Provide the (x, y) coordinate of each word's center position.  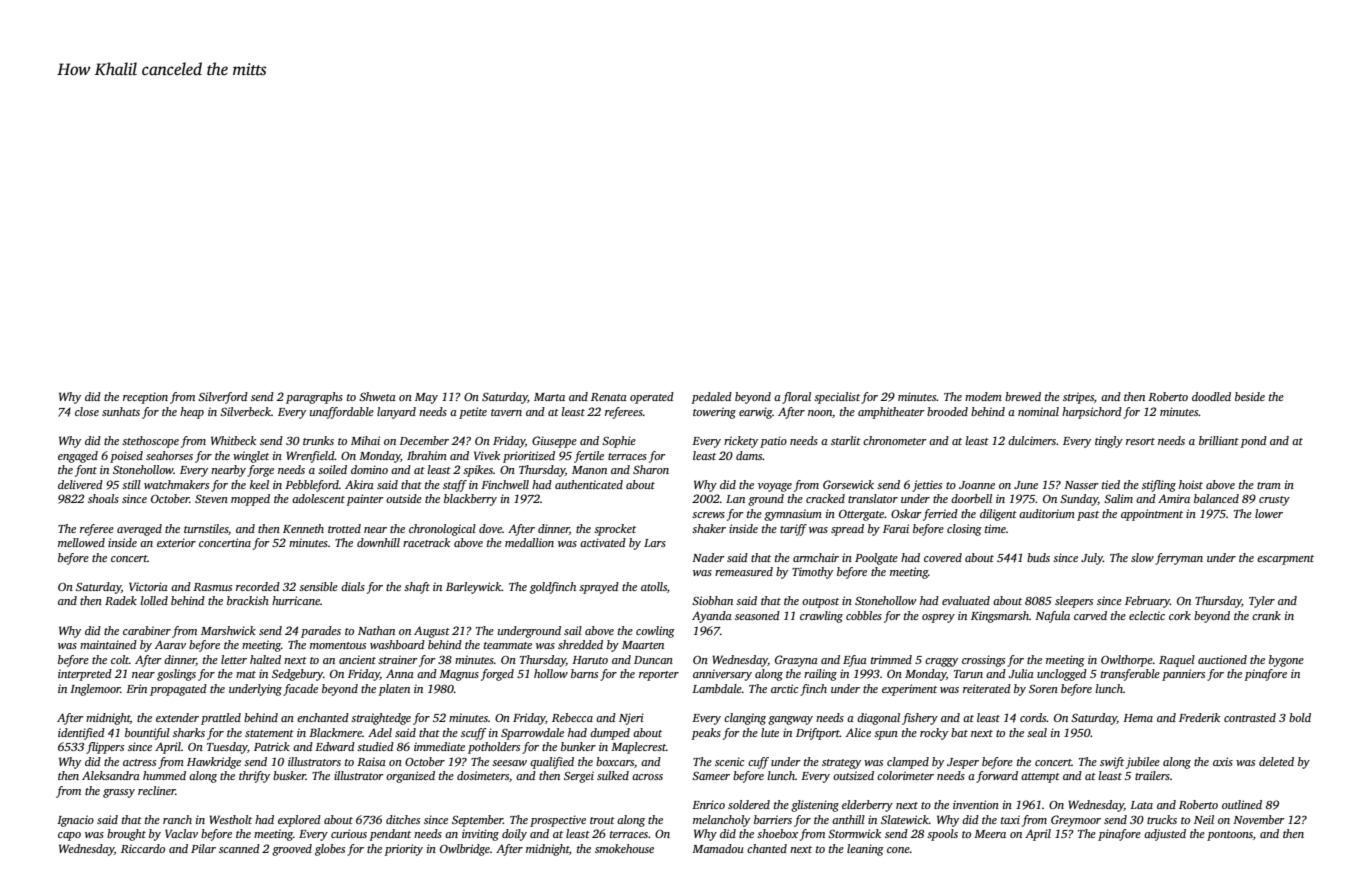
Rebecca (572, 717)
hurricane (296, 600)
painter (365, 500)
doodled (1211, 396)
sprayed (599, 588)
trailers (1152, 775)
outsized (853, 775)
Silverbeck (245, 411)
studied (375, 746)
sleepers (1074, 602)
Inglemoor (95, 690)
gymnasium (793, 515)
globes (330, 850)
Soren (1043, 689)
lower (1269, 513)
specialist (837, 398)
